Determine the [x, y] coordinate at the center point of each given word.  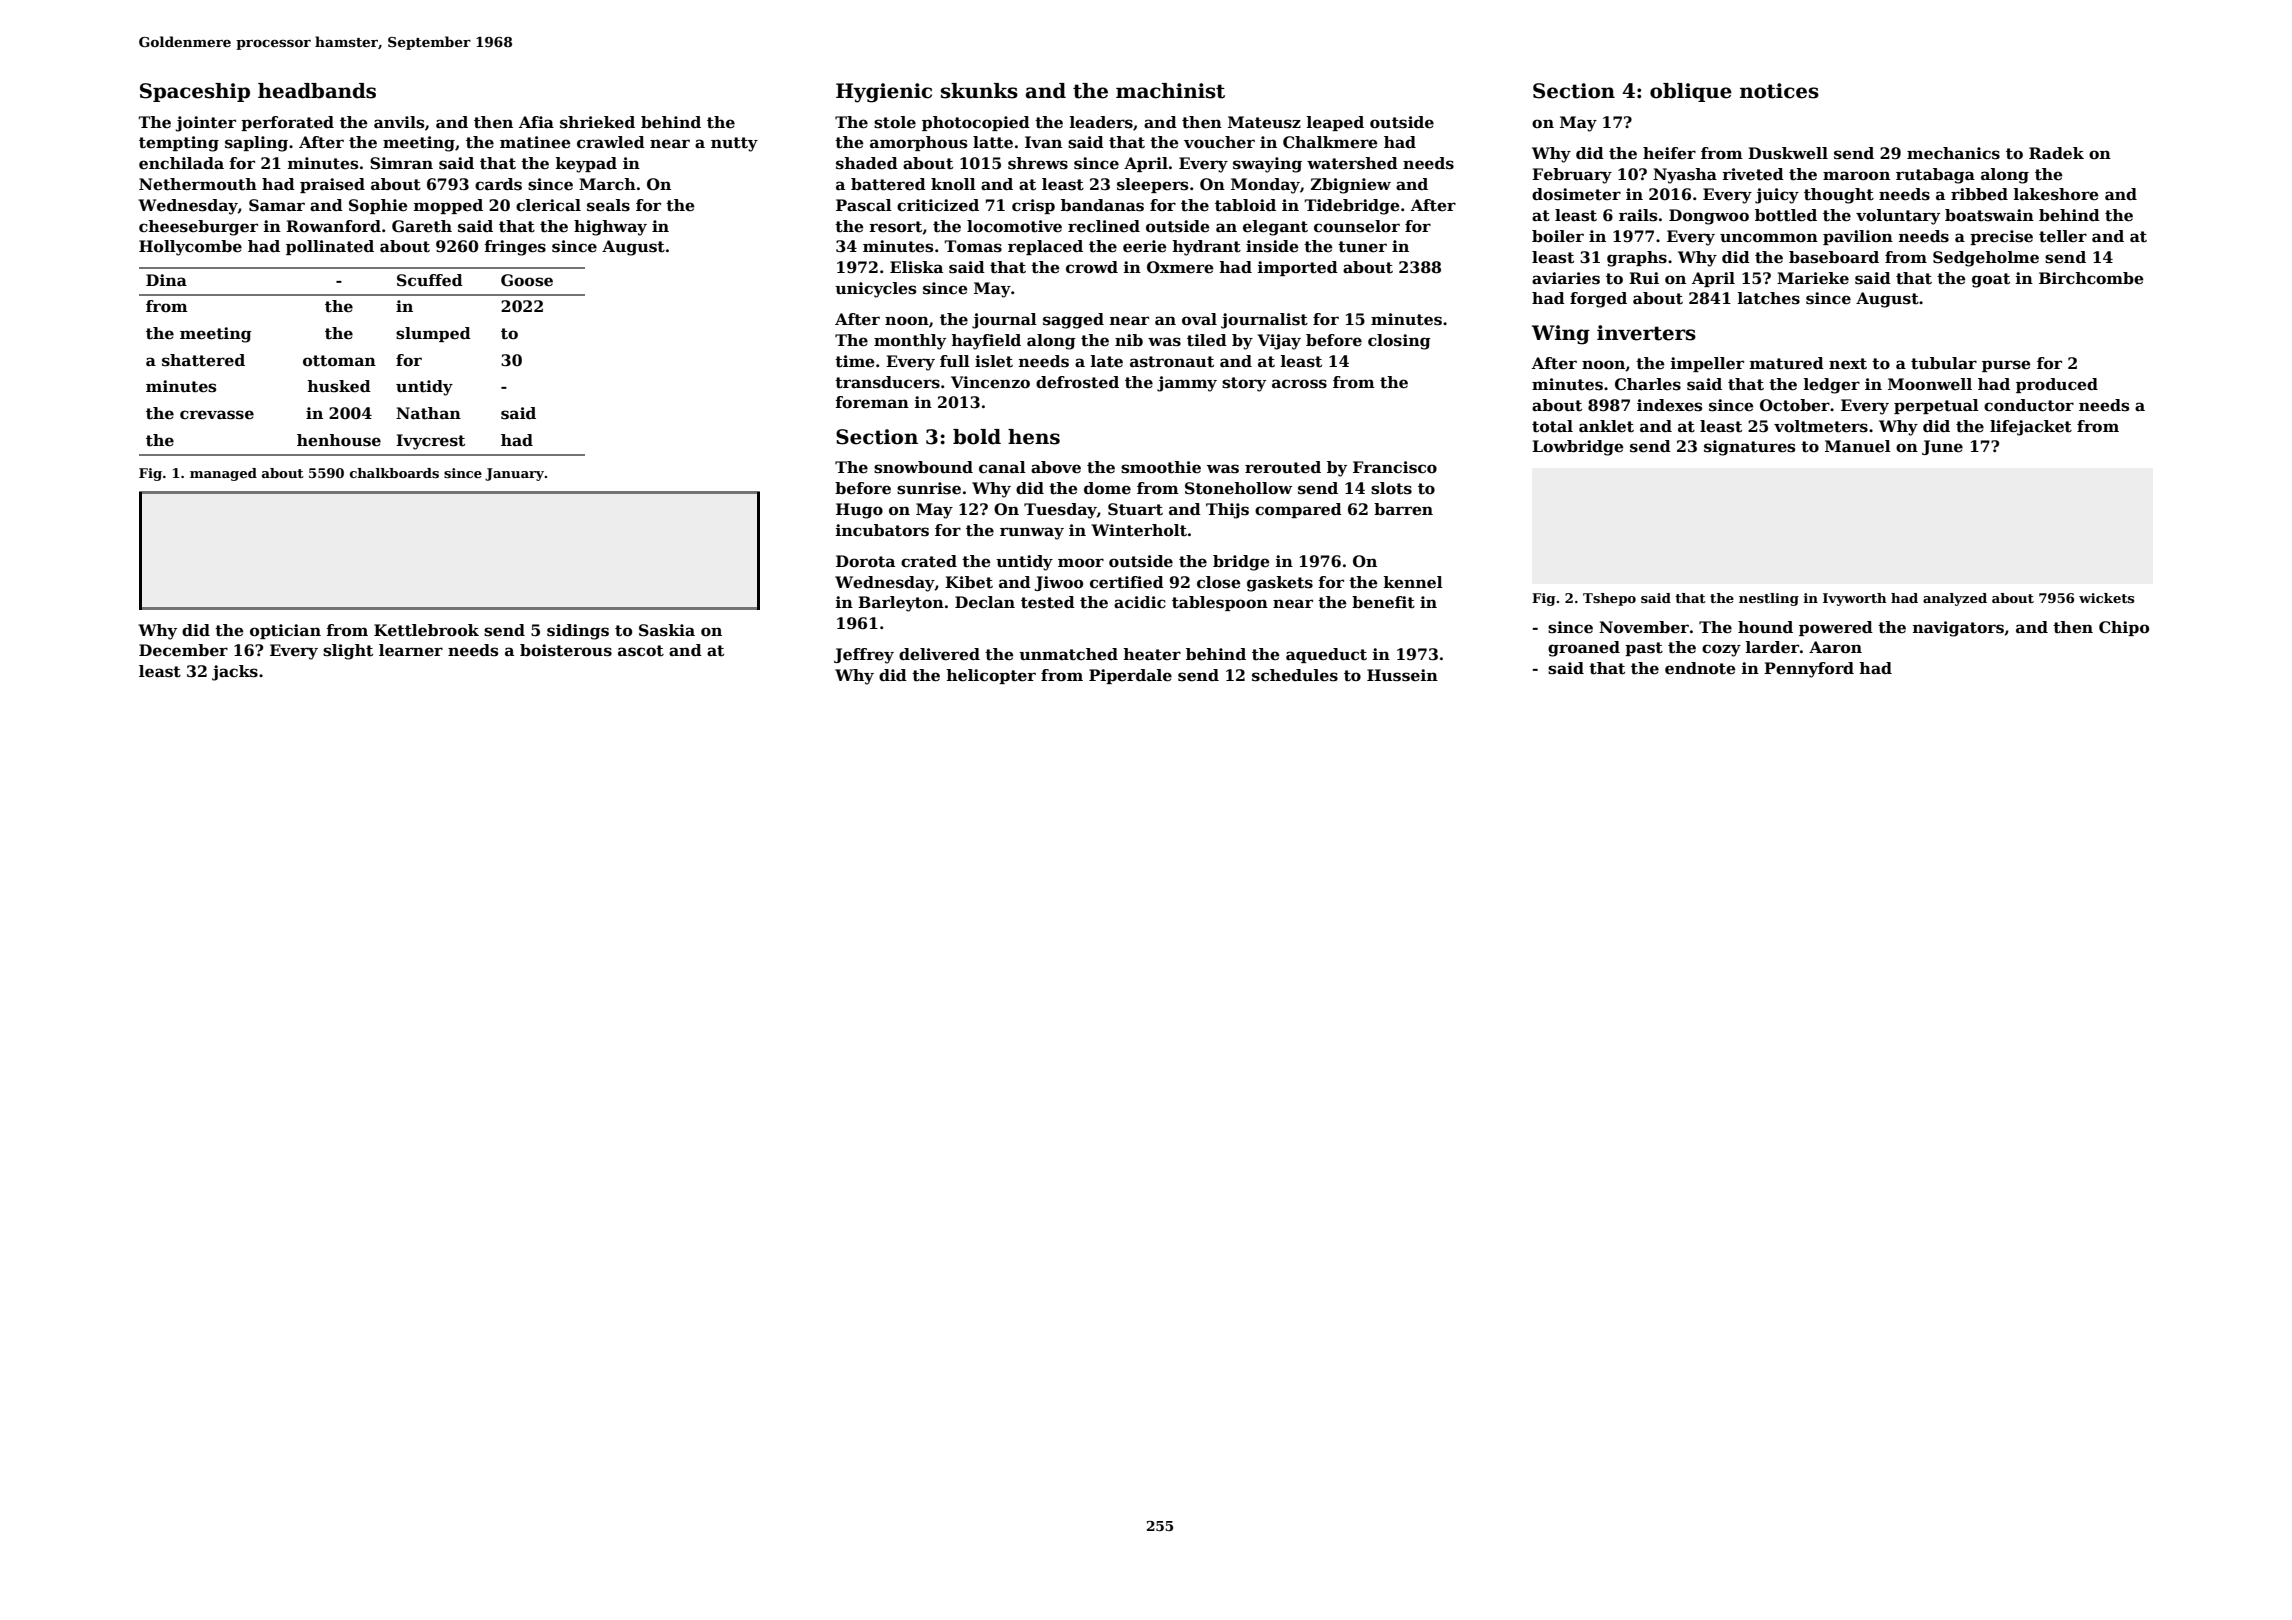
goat [1991, 280]
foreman [872, 402]
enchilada [181, 163]
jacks [235, 673]
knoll [953, 184]
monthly [910, 342]
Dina [166, 280]
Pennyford [1809, 670]
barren [1403, 509]
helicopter [991, 676]
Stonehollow [1238, 488]
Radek [2056, 153]
